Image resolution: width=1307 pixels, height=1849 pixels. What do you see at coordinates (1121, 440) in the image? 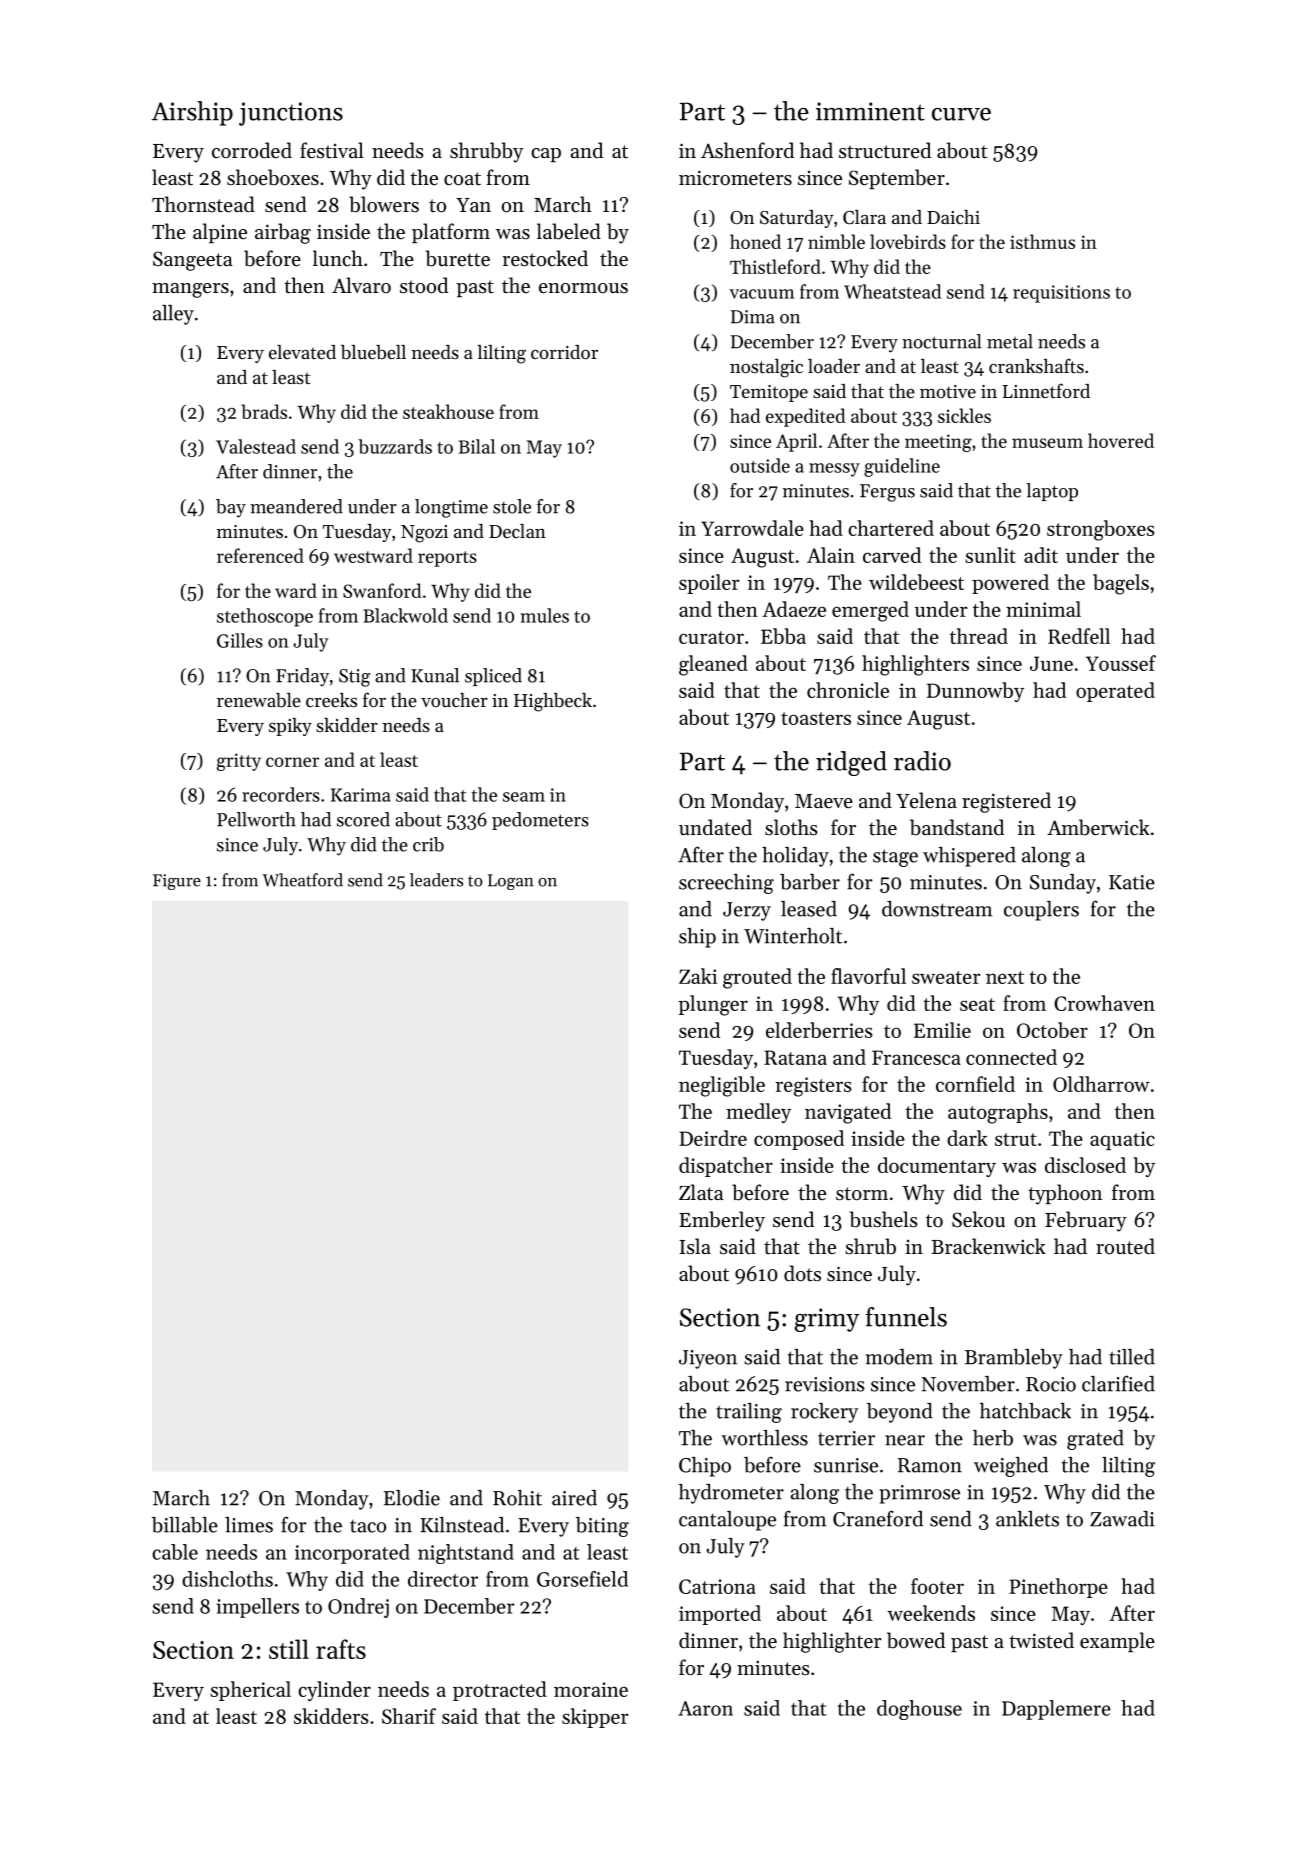
I see `hovered` at bounding box center [1121, 440].
